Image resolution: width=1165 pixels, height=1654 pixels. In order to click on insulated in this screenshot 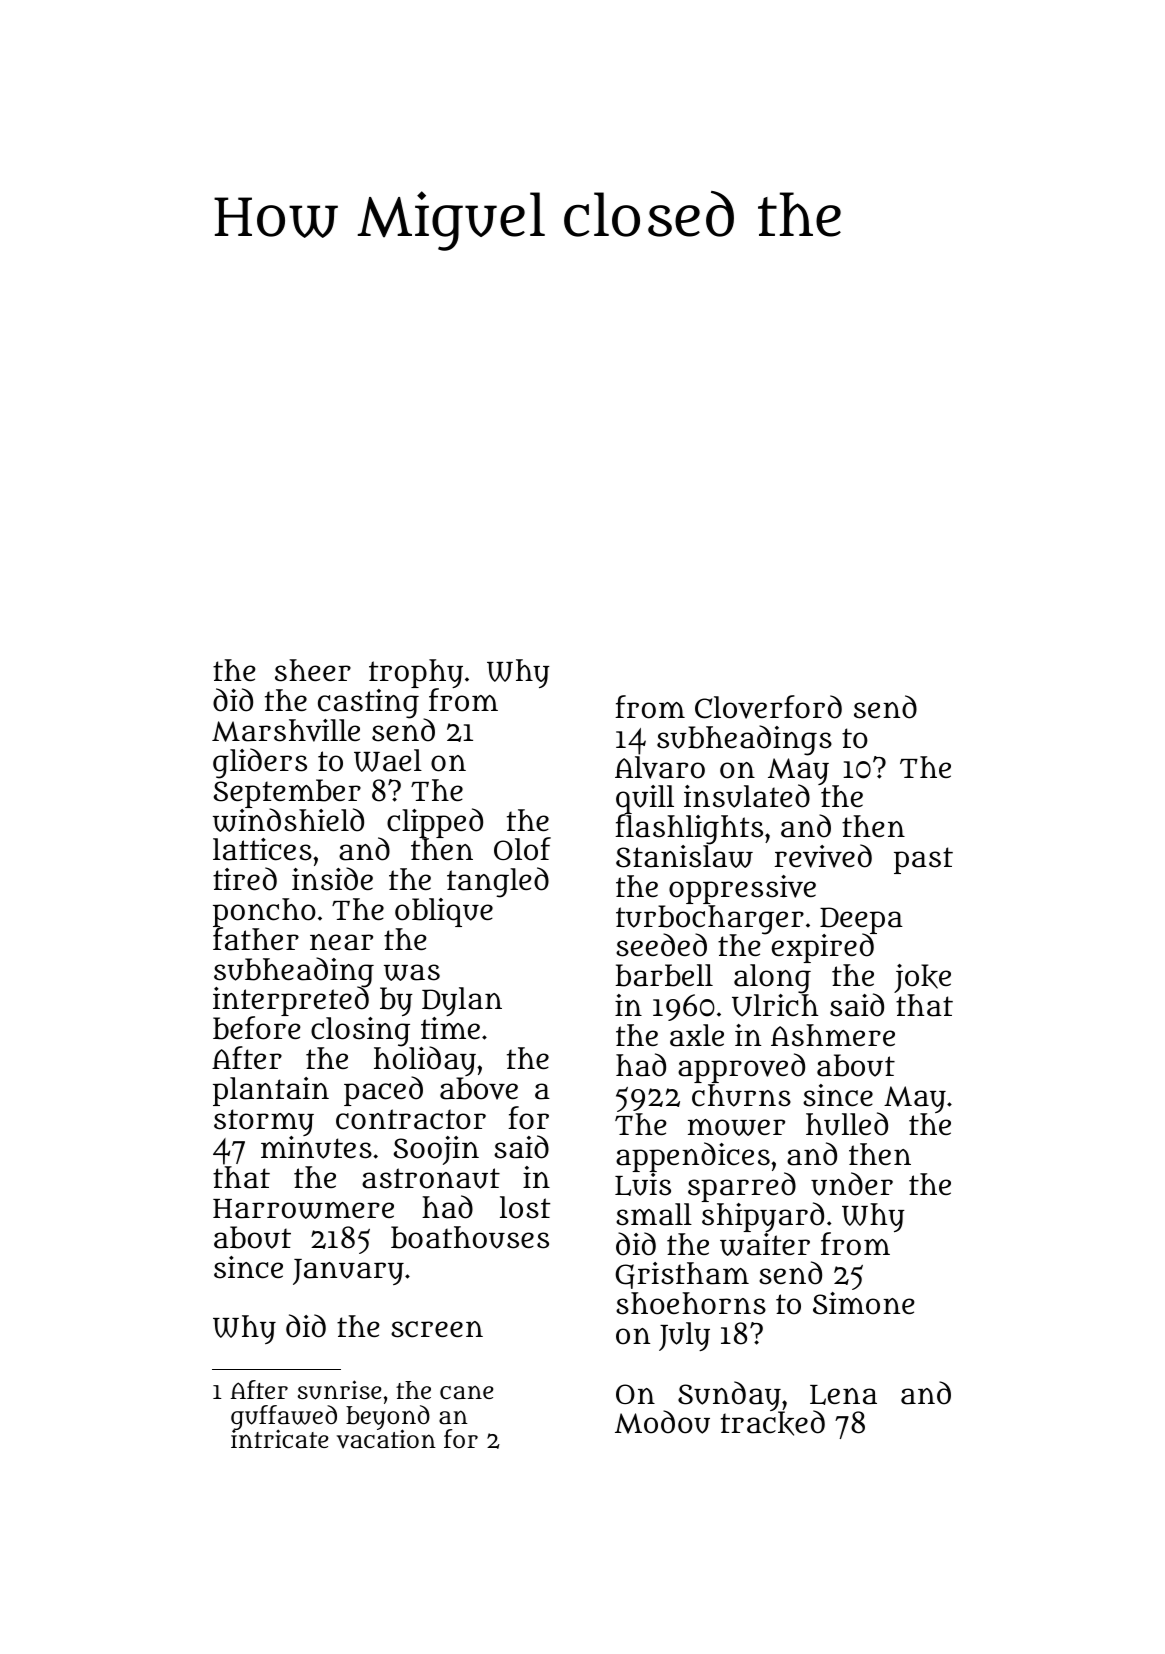, I will do `click(747, 796)`.
